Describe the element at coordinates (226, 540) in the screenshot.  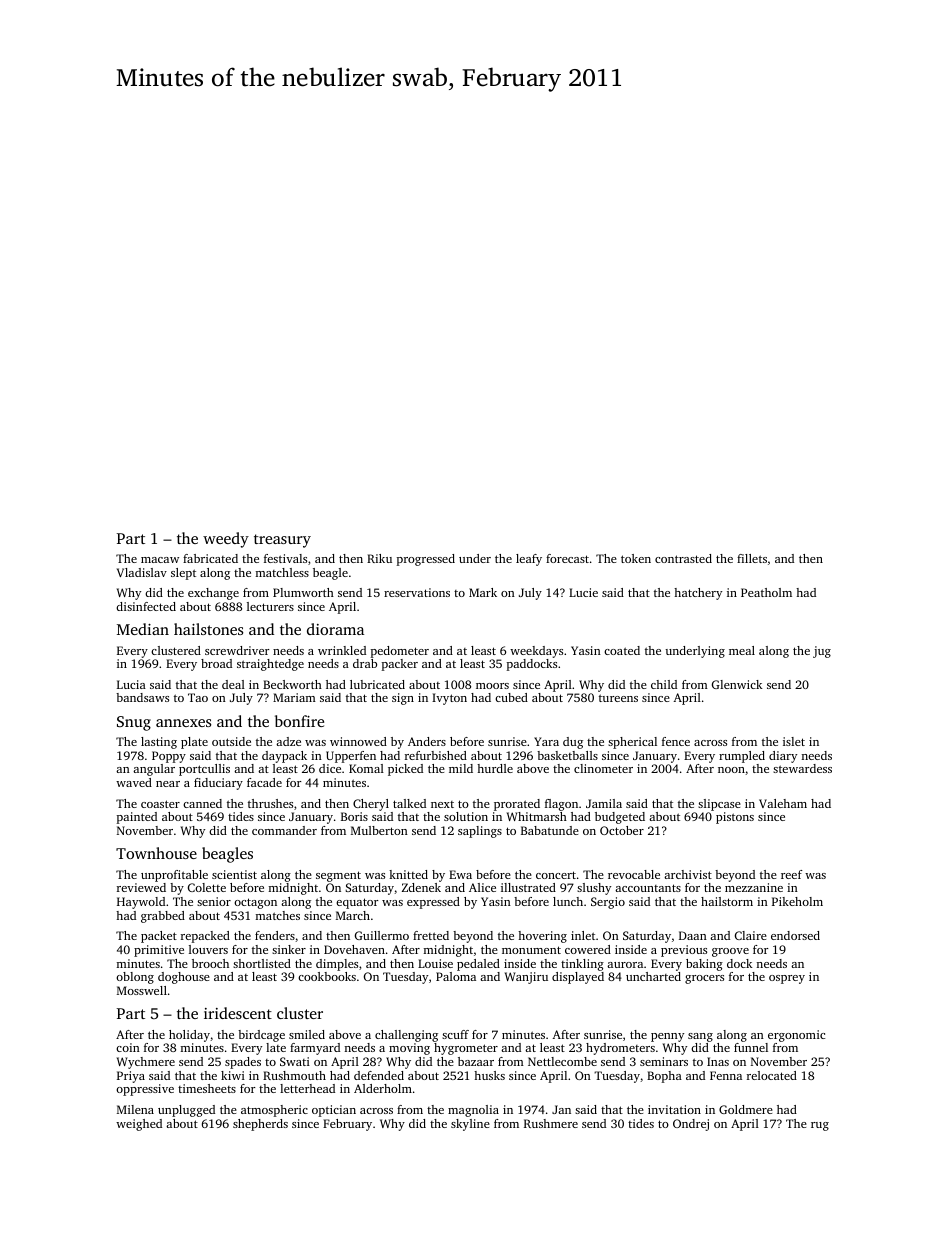
I see `weedy` at that location.
